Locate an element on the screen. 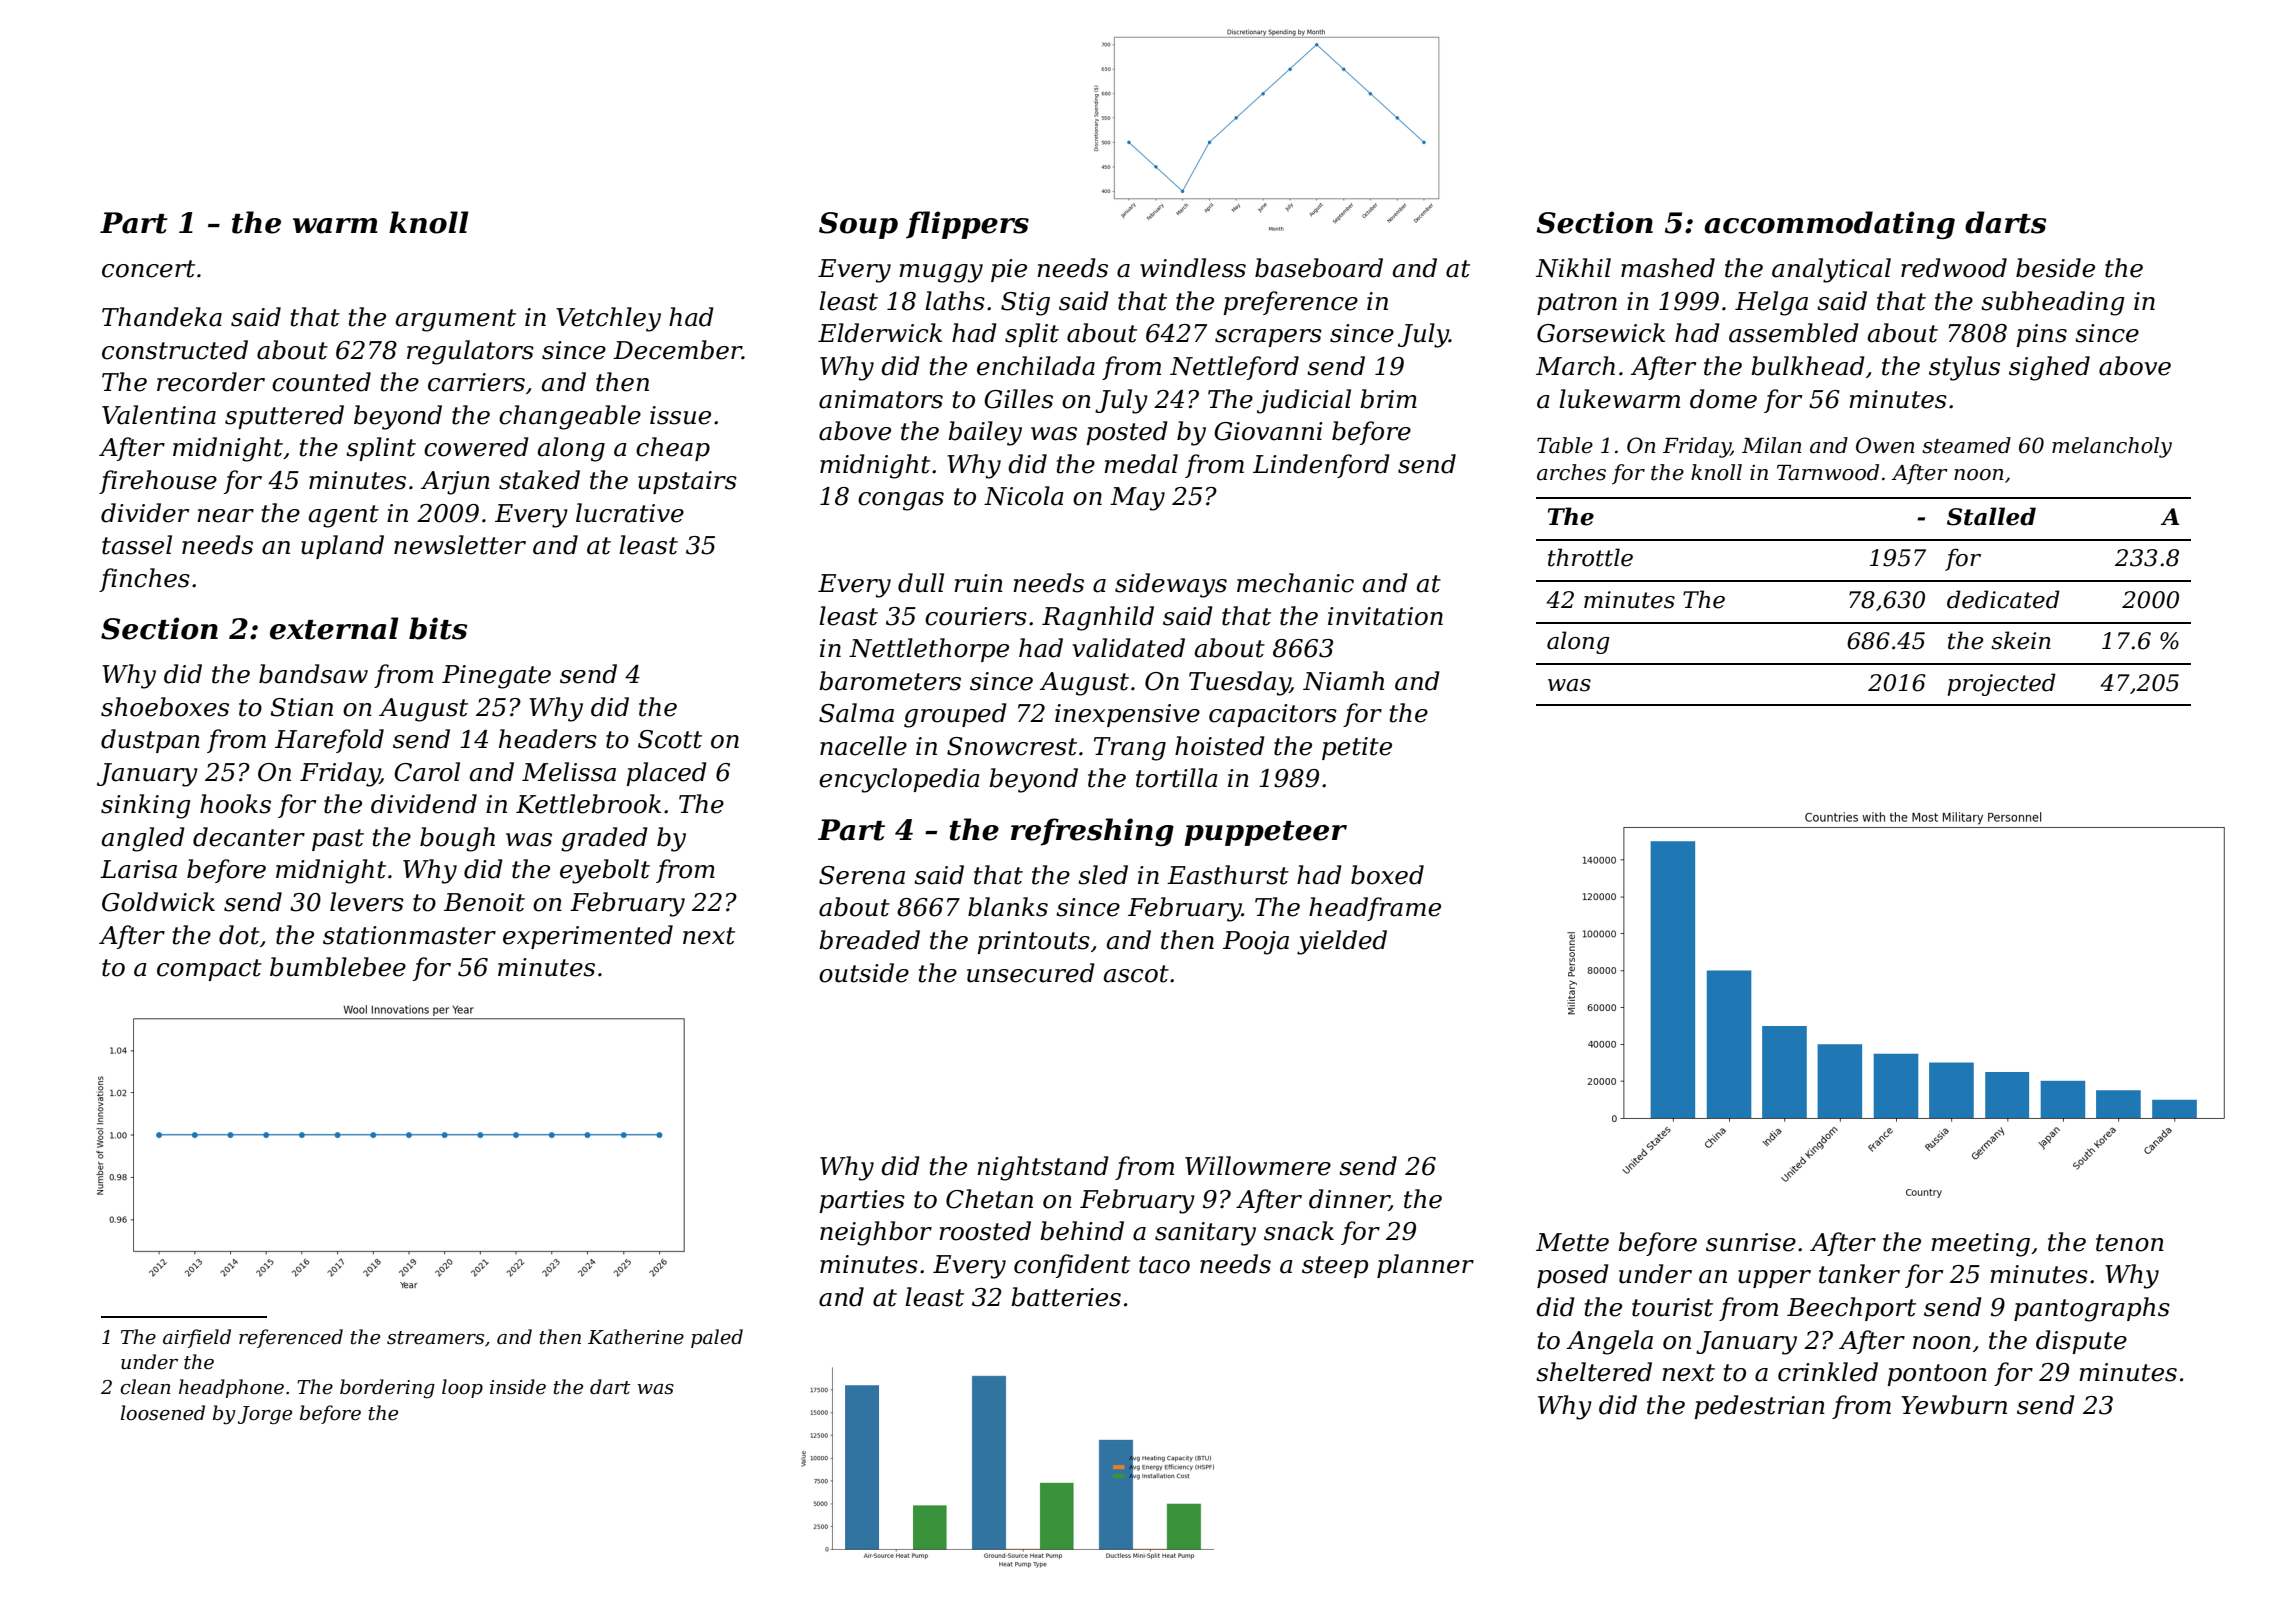 This screenshot has height=1620, width=2292. changeable is located at coordinates (570, 417).
